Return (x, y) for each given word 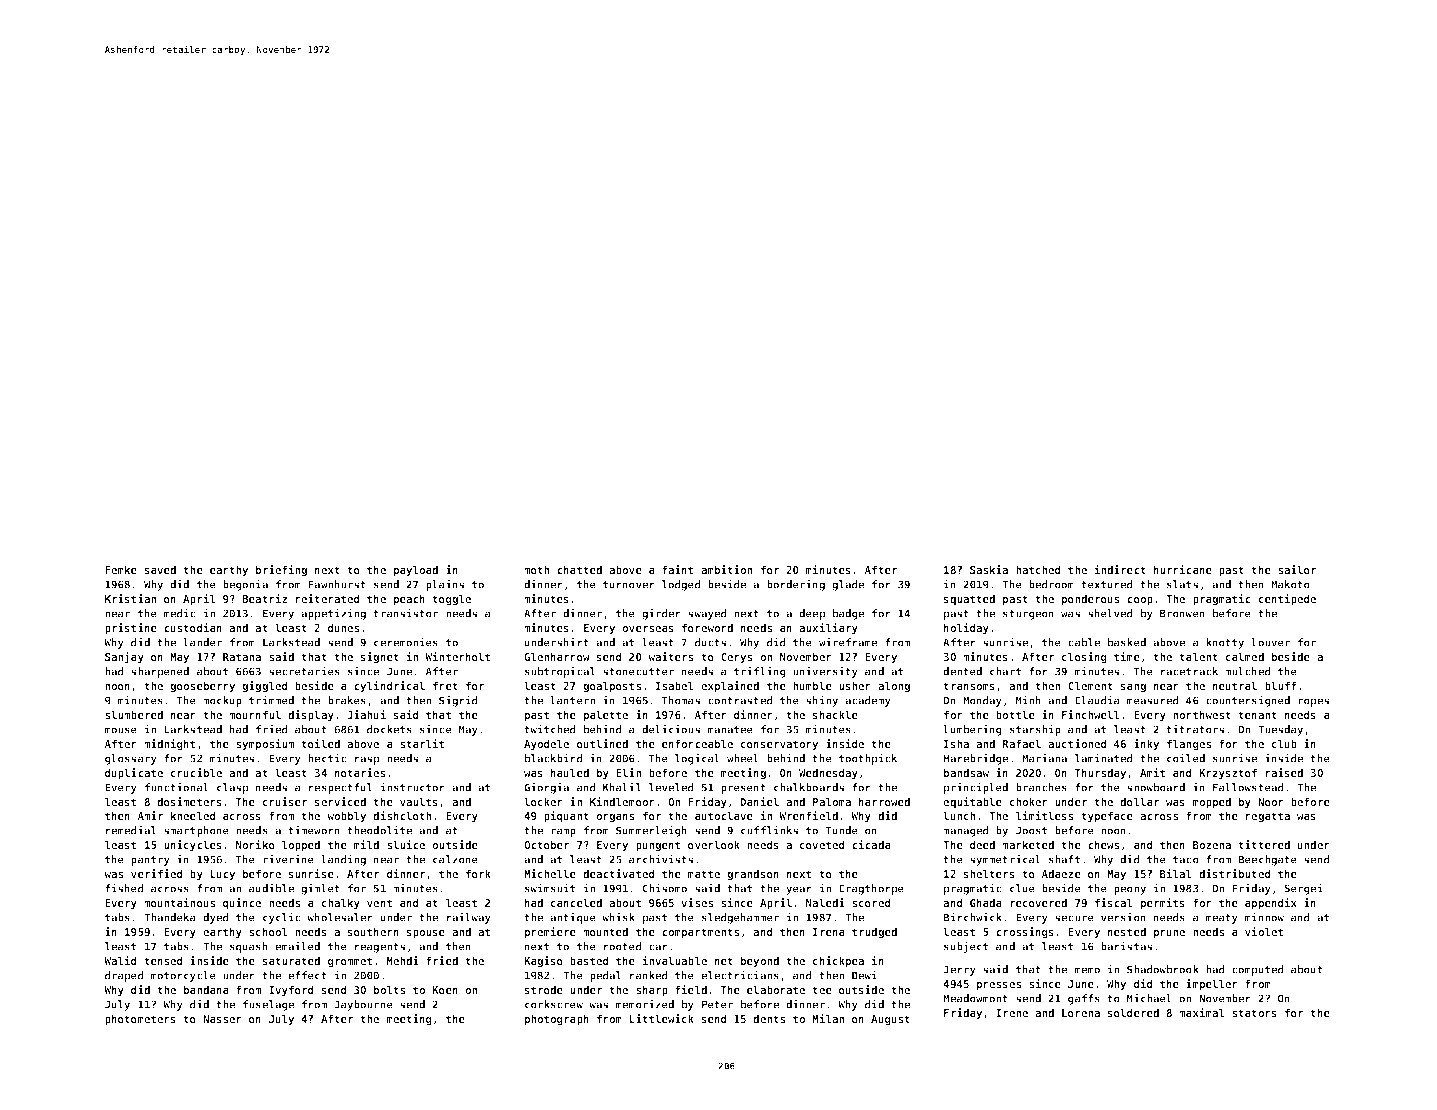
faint (677, 569)
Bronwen (1182, 613)
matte (704, 874)
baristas (1126, 946)
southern (373, 931)
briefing (281, 571)
